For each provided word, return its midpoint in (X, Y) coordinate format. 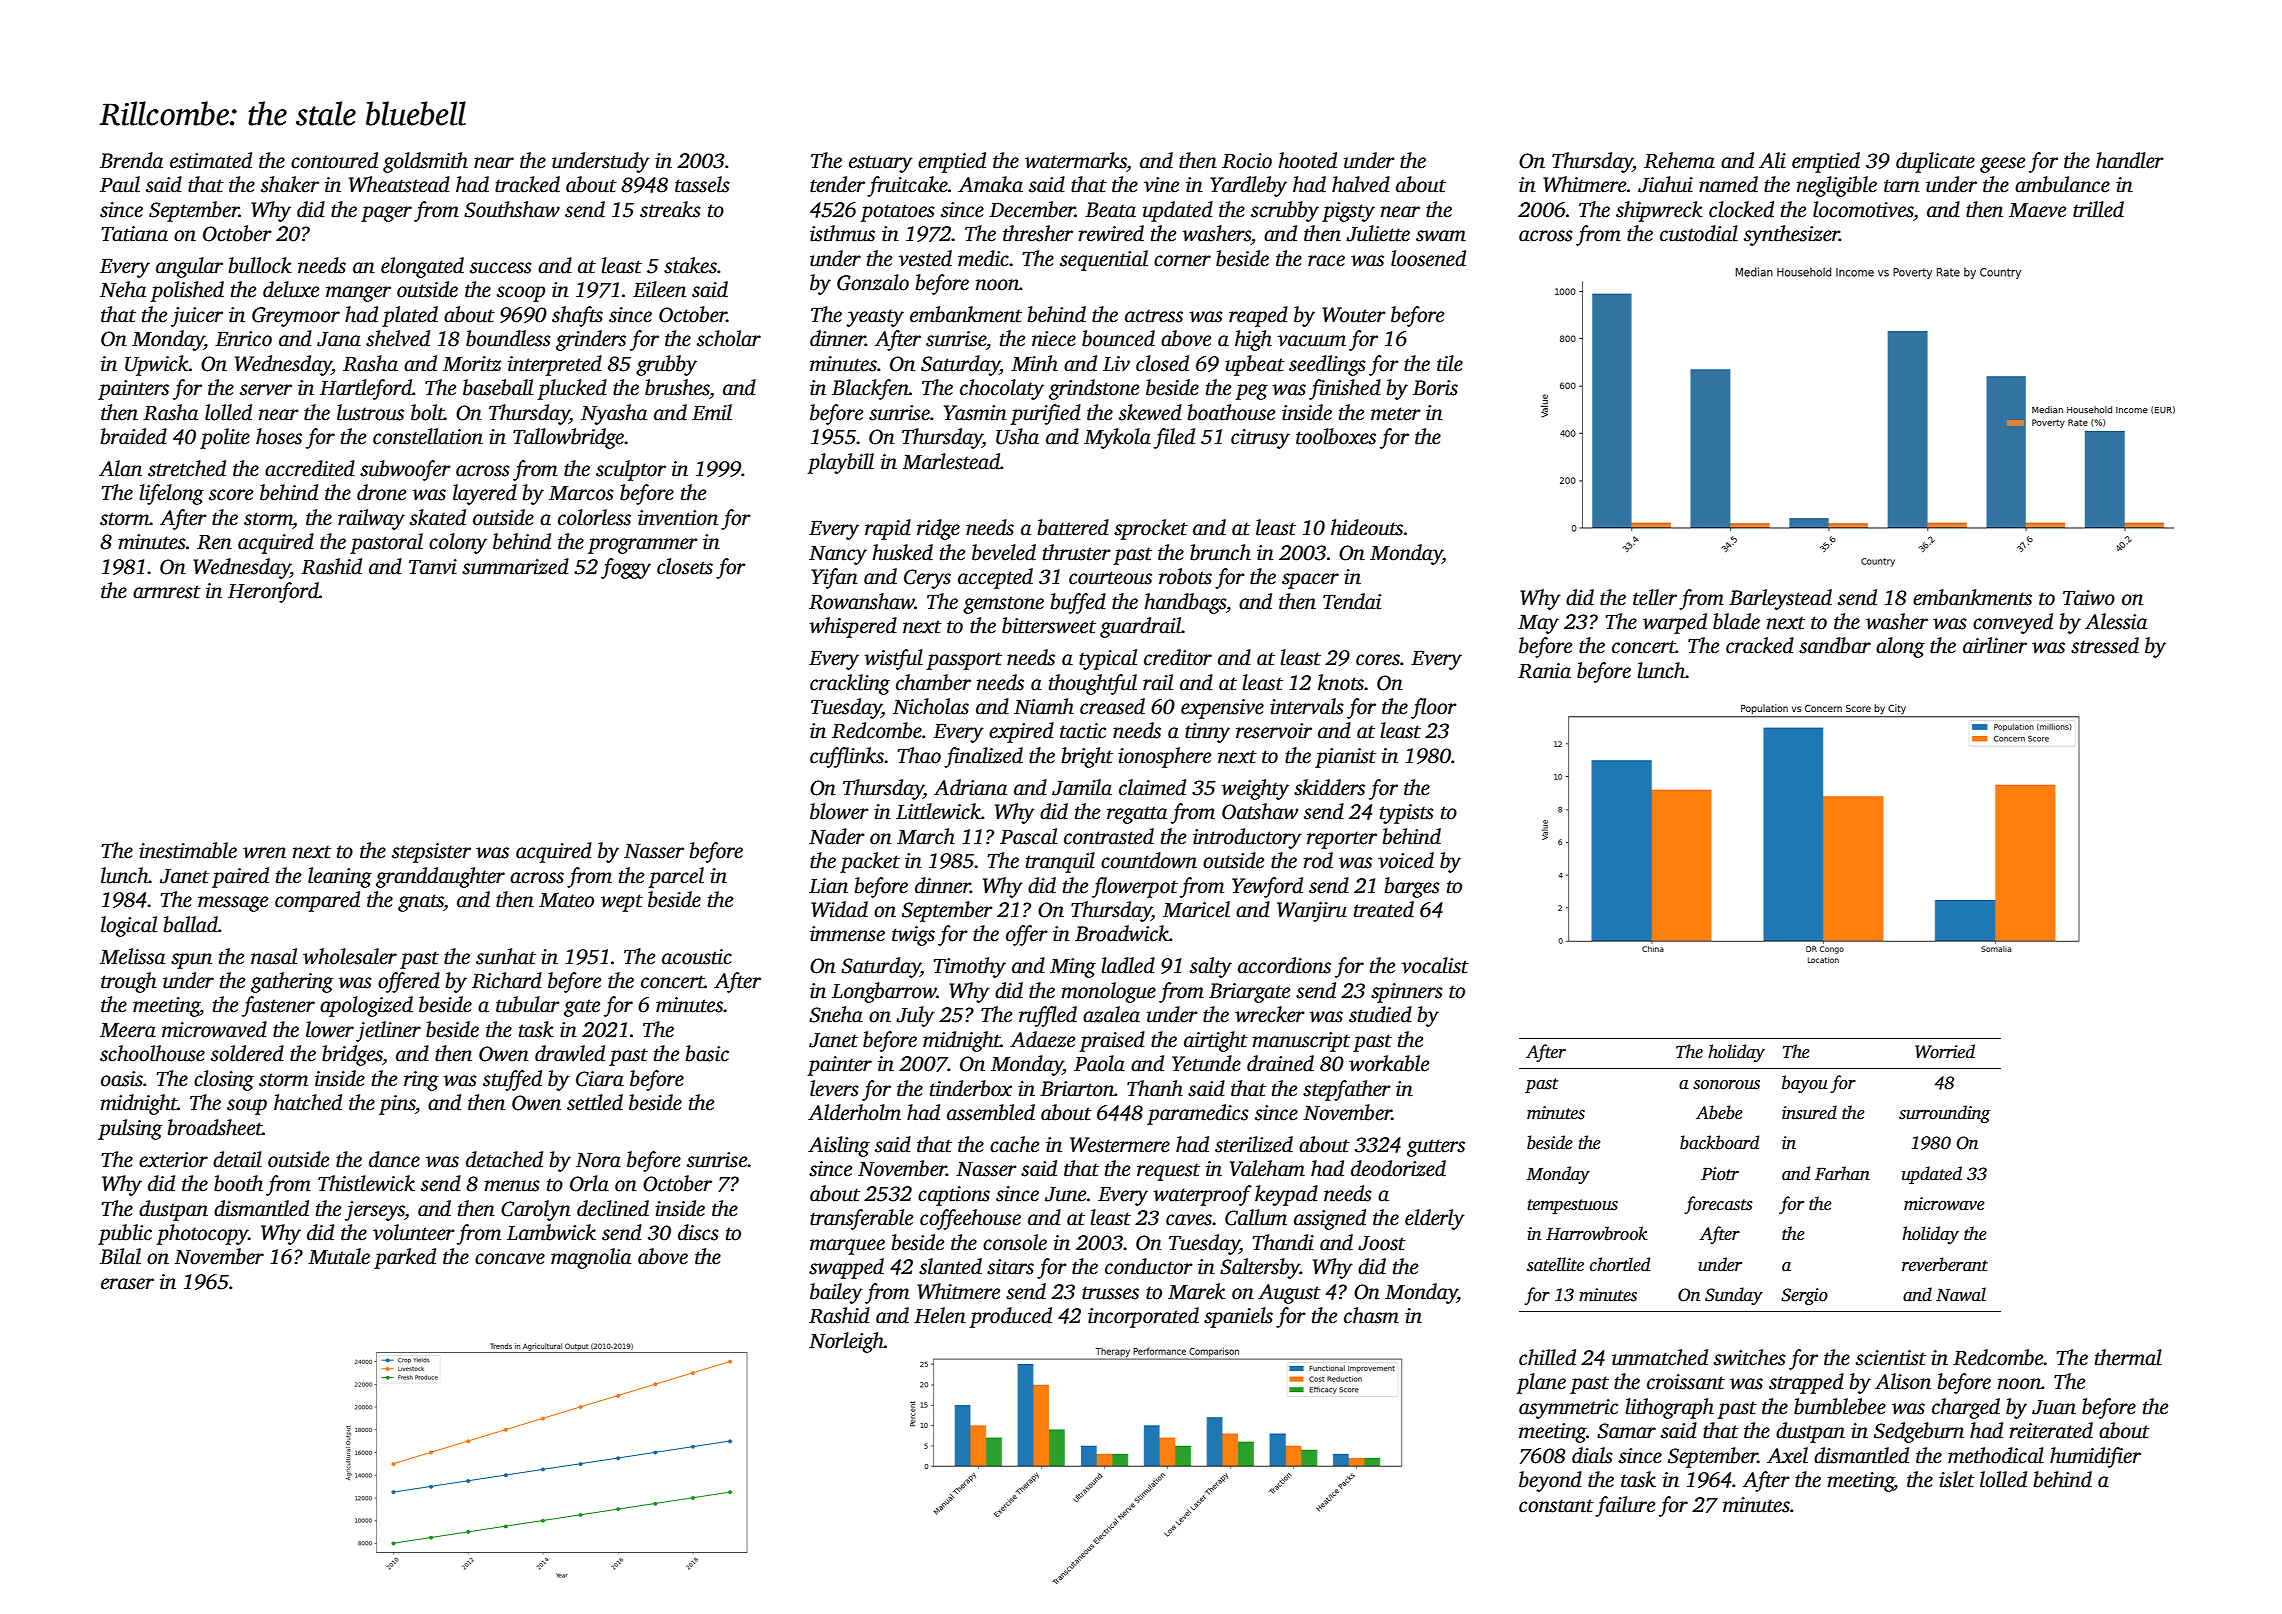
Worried (1945, 1051)
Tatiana (134, 234)
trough (128, 982)
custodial (1699, 233)
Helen (940, 1315)
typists (1407, 814)
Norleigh (846, 1342)
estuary (881, 164)
